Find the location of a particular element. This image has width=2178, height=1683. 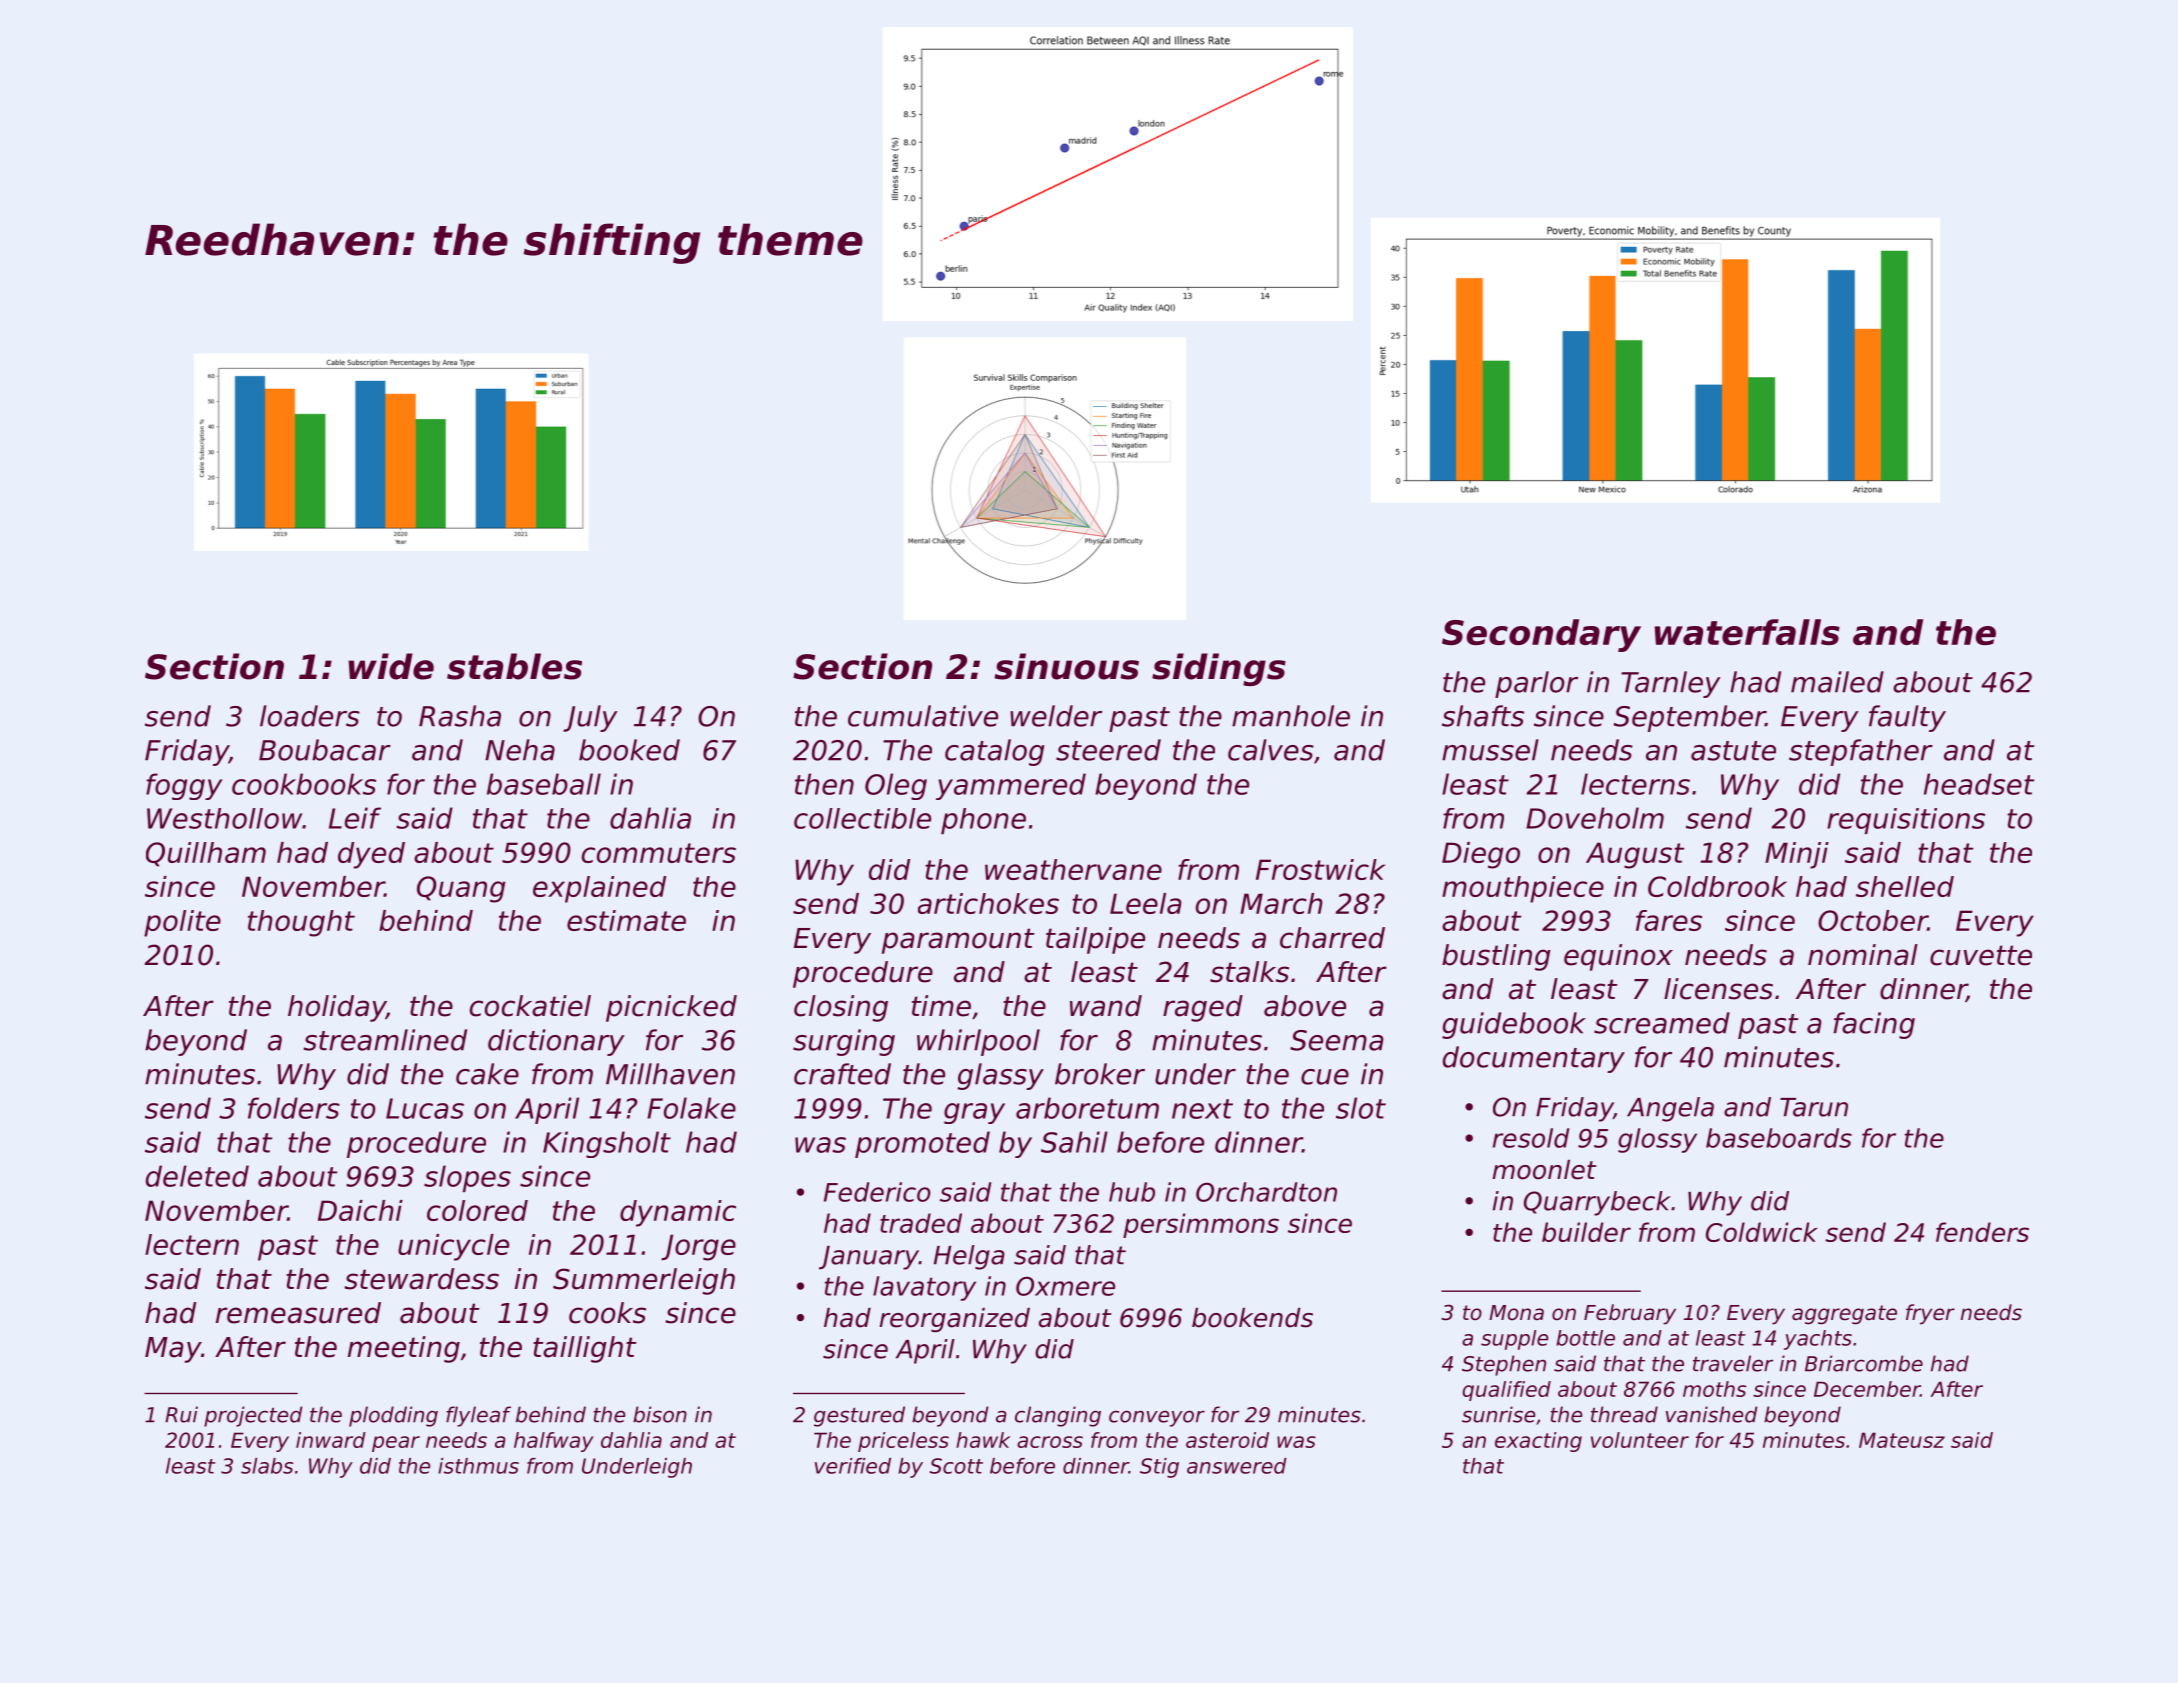

holiday is located at coordinates (337, 1008).
